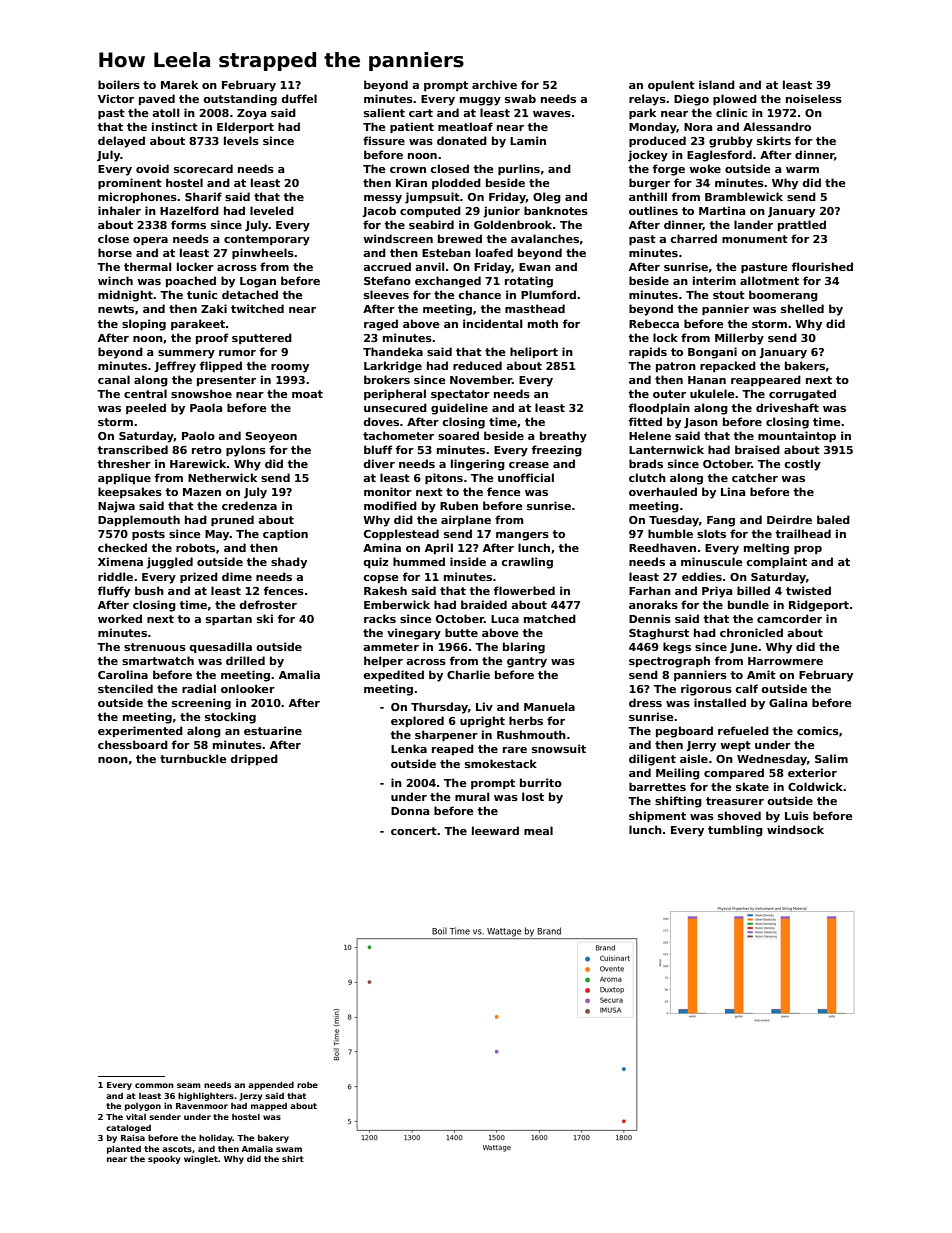  What do you see at coordinates (805, 365) in the image?
I see `bakers` at bounding box center [805, 365].
